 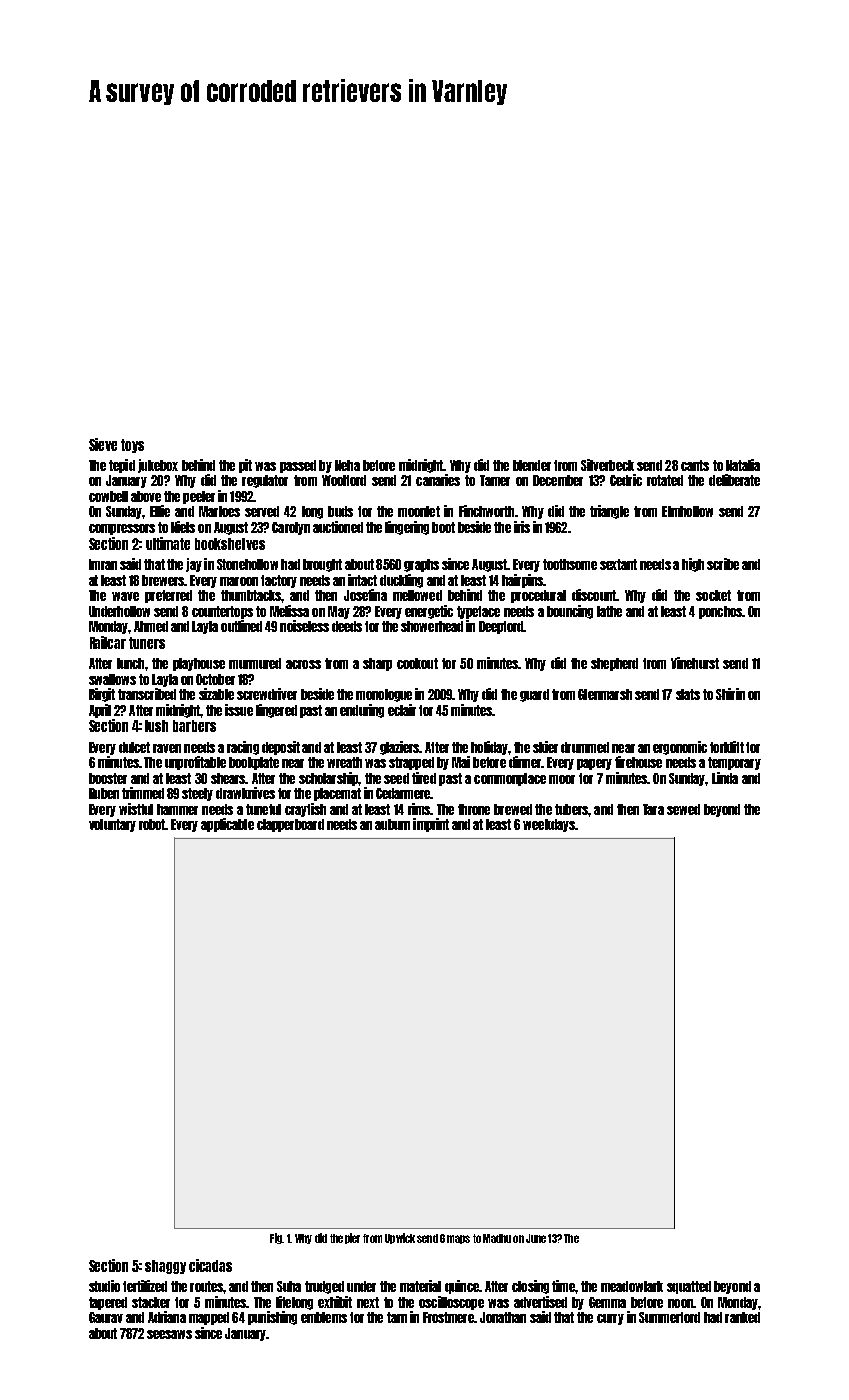 What do you see at coordinates (431, 825) in the image?
I see `imprint` at bounding box center [431, 825].
